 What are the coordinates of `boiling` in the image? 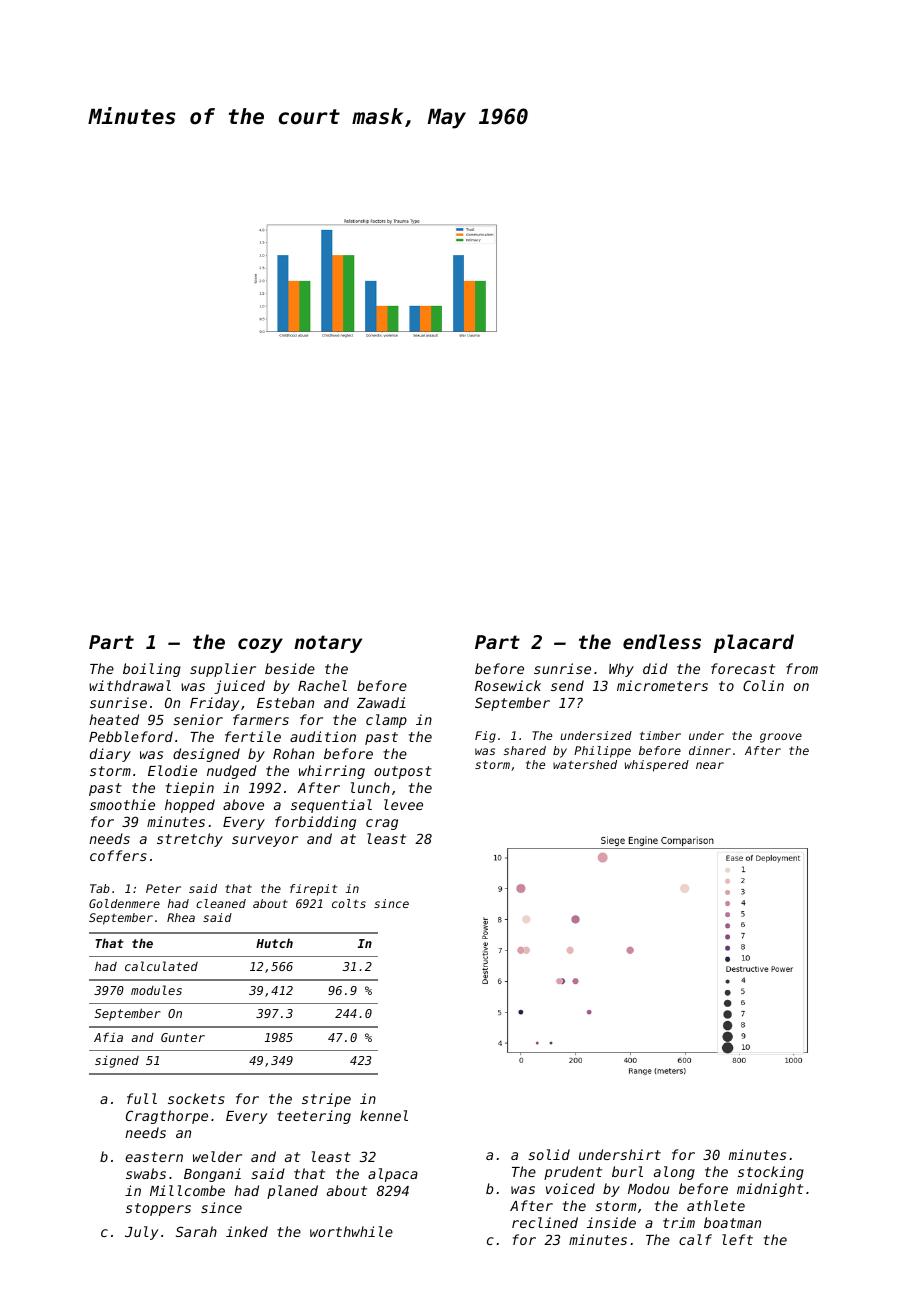 It's located at (152, 670).
